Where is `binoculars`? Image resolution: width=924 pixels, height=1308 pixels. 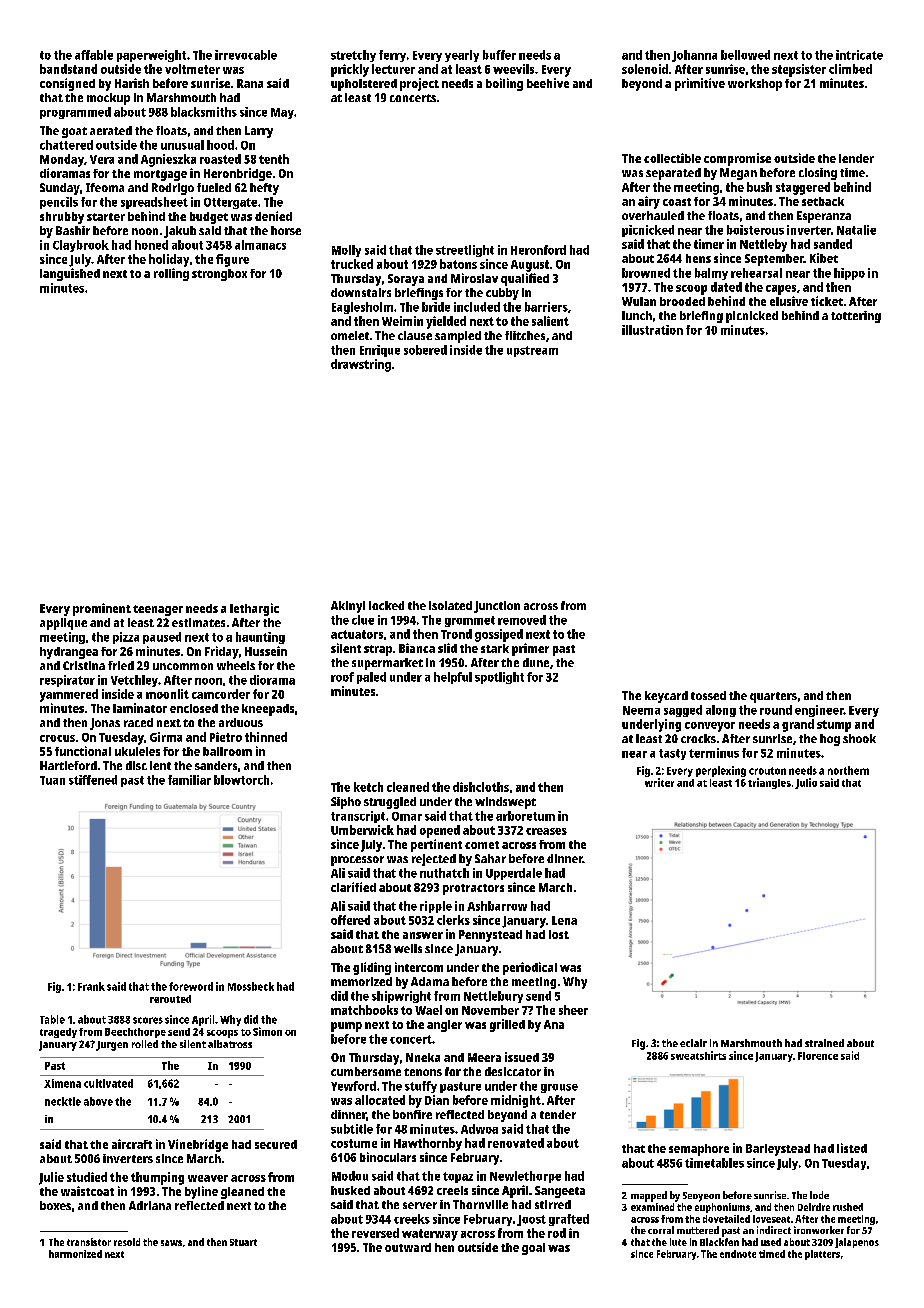 binoculars is located at coordinates (388, 1157).
